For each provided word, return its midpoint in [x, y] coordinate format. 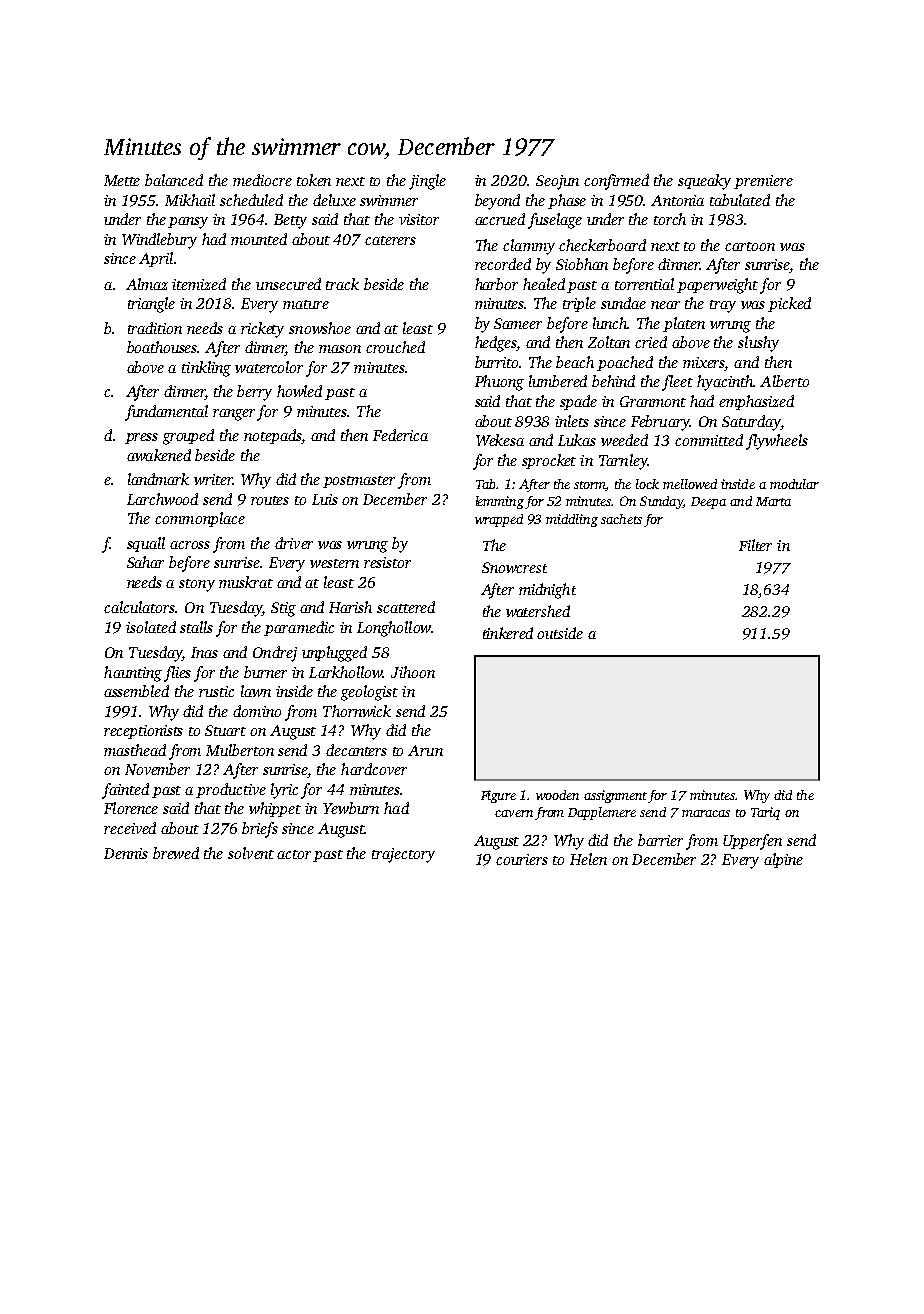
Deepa [708, 503]
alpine [783, 860]
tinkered [508, 633]
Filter [755, 545]
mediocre [262, 180]
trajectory [403, 855]
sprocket [549, 461]
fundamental [166, 413]
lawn [256, 691]
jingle [427, 182]
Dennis [126, 853]
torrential [644, 284]
